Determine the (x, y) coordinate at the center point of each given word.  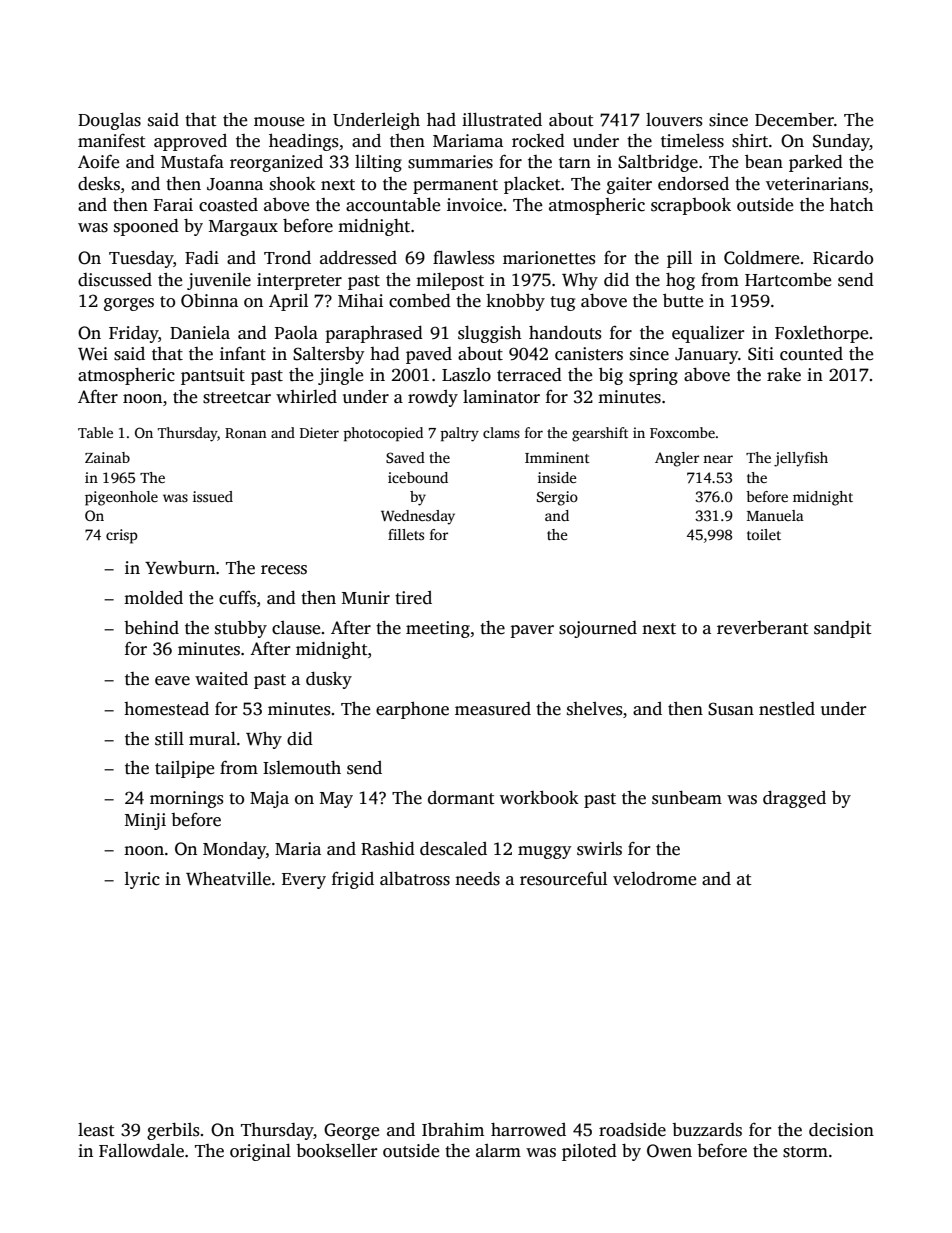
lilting (378, 163)
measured (493, 709)
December (794, 120)
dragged (794, 799)
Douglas (109, 121)
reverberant (763, 628)
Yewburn (180, 568)
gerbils (173, 1131)
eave (172, 681)
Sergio (557, 498)
